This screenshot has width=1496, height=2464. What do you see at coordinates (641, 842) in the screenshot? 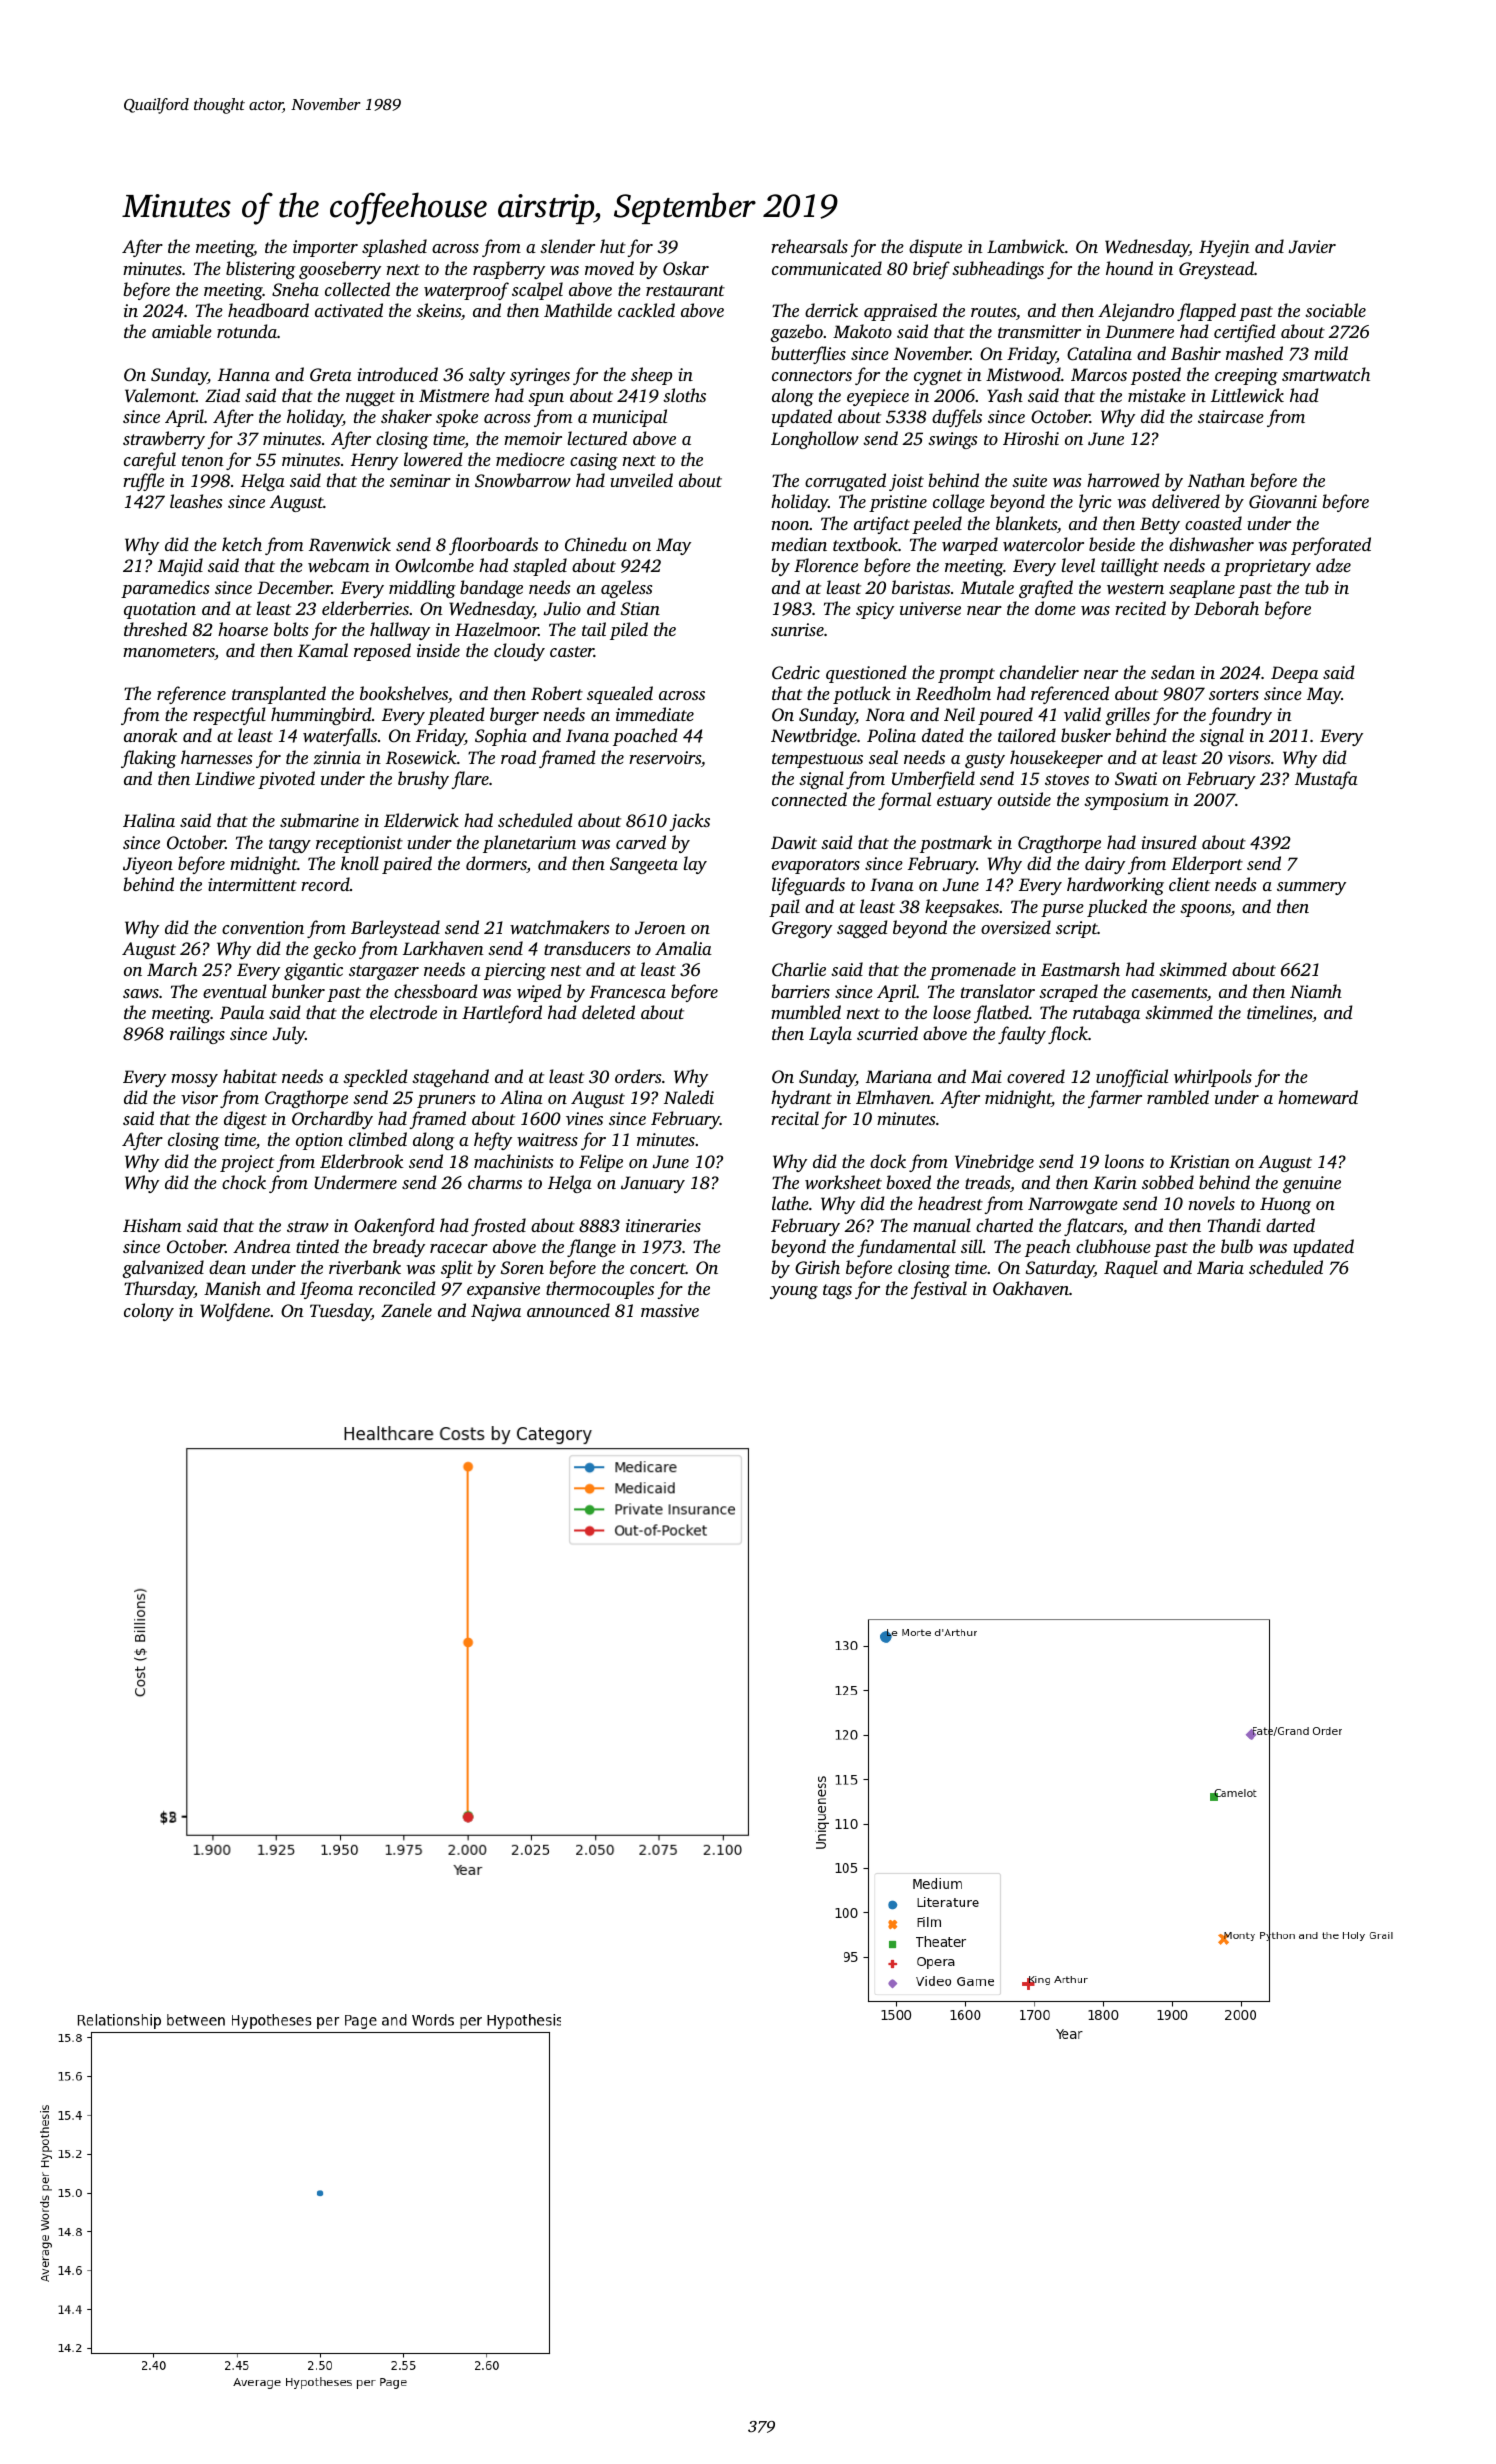
I see `carved` at bounding box center [641, 842].
